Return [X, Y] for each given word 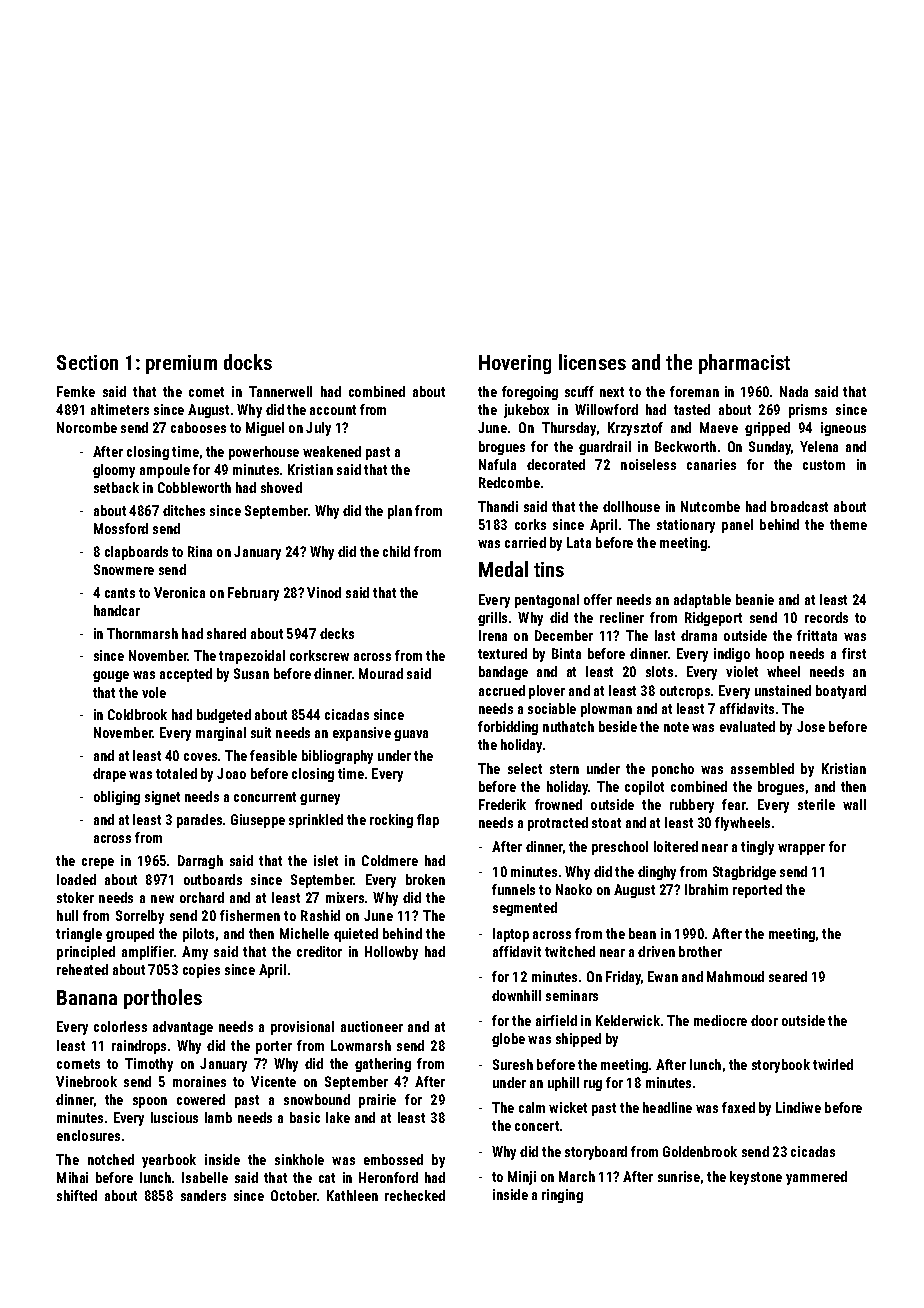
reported [757, 891]
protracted [558, 824]
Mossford [121, 528]
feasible [273, 755]
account [333, 410]
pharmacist [744, 364]
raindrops [139, 1047]
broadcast [799, 506]
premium [181, 364]
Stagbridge [744, 873]
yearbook [169, 1161]
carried [525, 542]
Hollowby [391, 953]
